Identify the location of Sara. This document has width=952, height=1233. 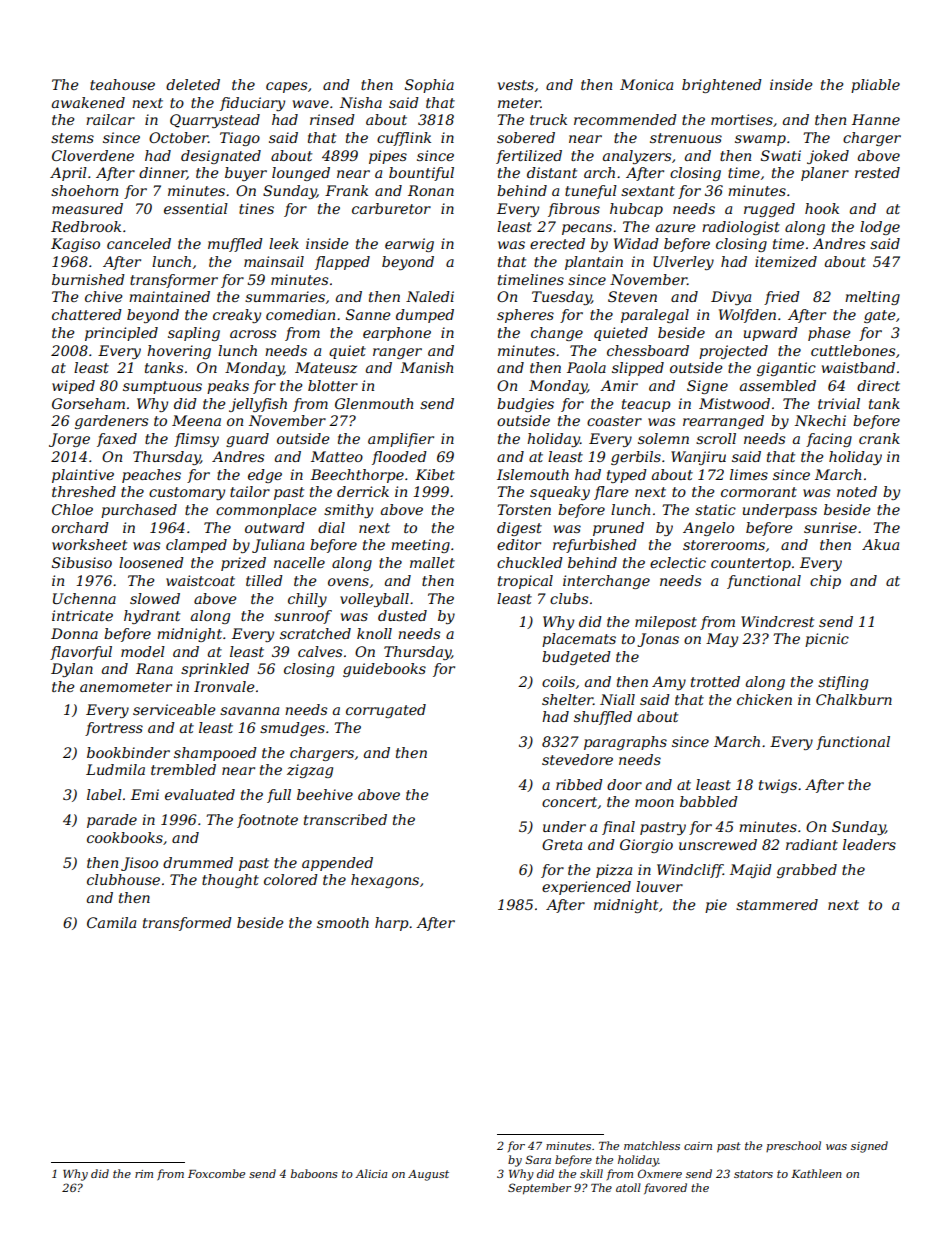
(538, 1159).
